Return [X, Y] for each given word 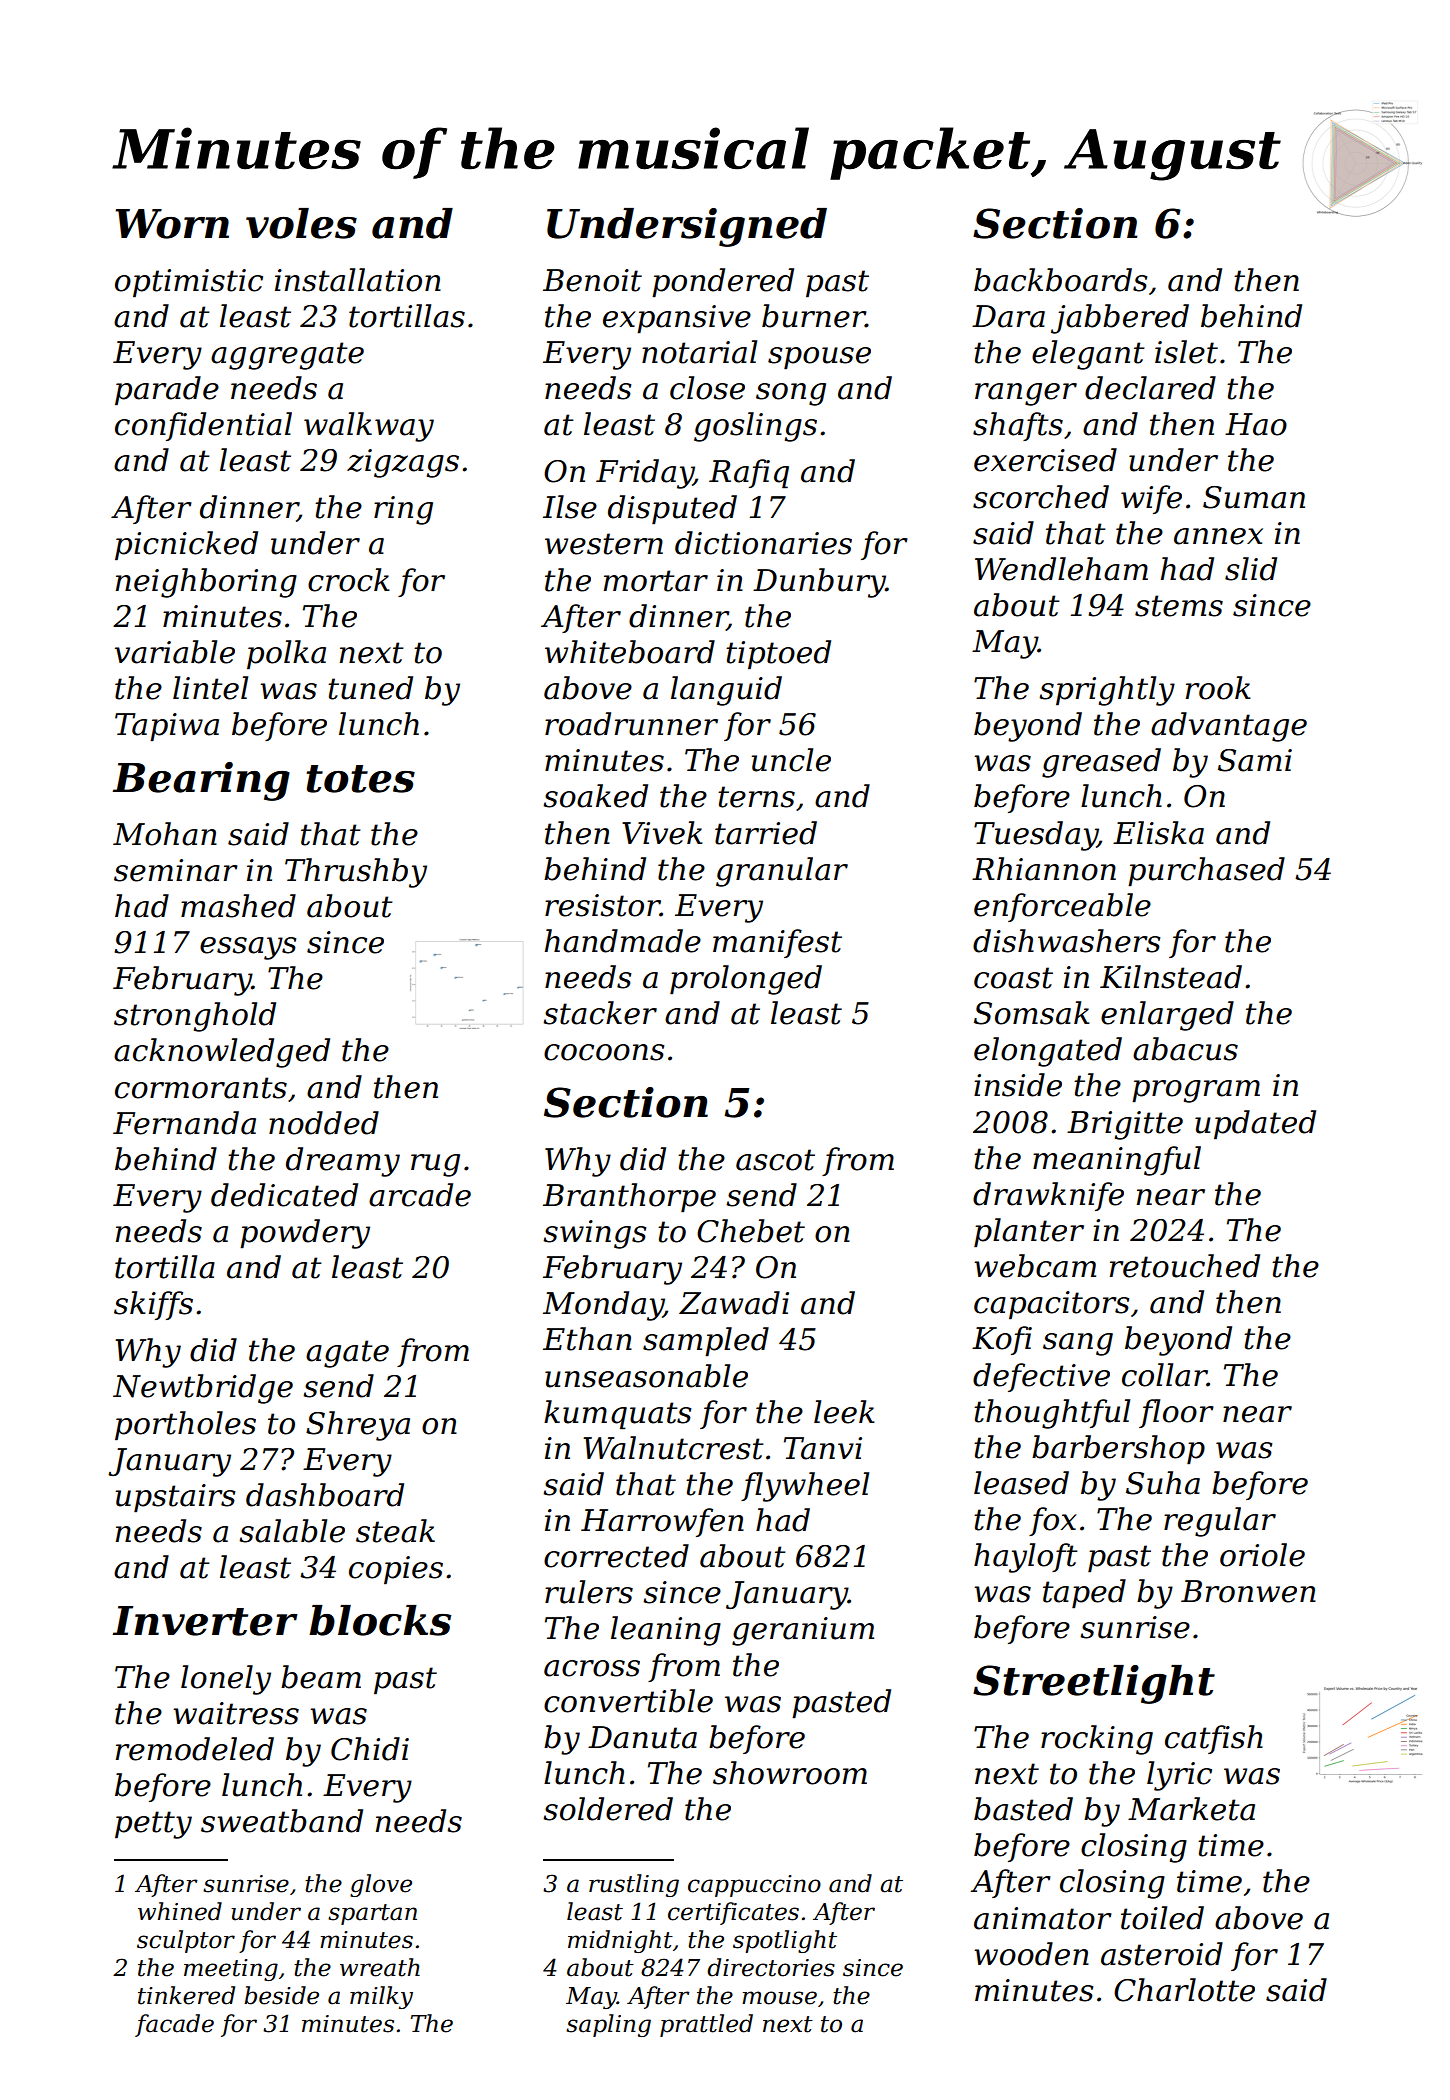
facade [174, 2025]
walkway [369, 427]
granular [782, 872]
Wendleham [1061, 569]
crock [349, 580]
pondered [723, 282]
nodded [324, 1123]
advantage [1229, 727]
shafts [1018, 426]
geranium [803, 1631]
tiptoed [778, 655]
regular [1220, 1522]
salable [292, 1531]
